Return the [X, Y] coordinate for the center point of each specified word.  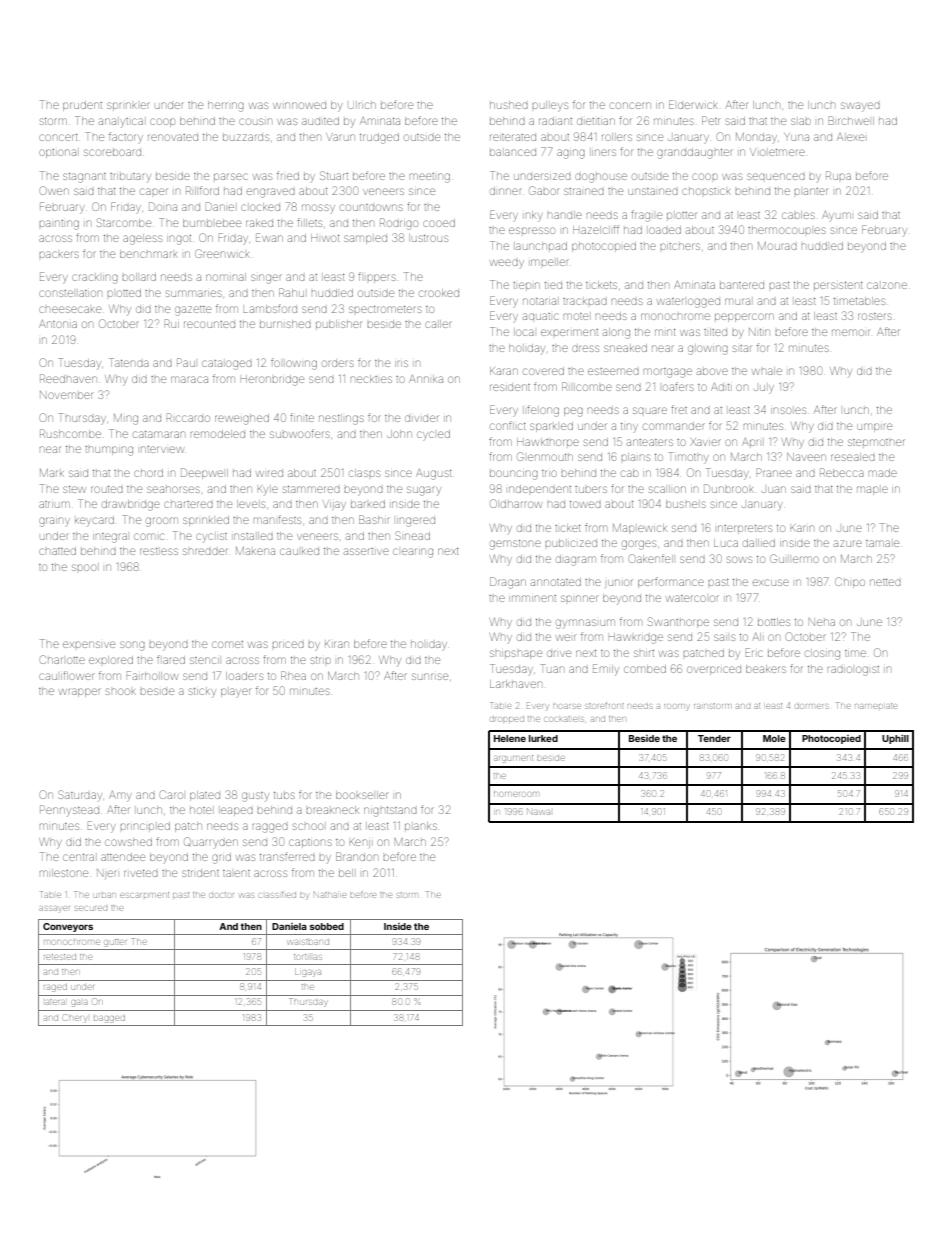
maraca [189, 379]
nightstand [390, 812]
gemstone [515, 545]
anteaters [650, 442]
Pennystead [69, 811]
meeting [430, 178]
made [883, 473]
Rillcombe [587, 386]
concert [58, 137]
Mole [774, 738]
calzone [887, 285]
